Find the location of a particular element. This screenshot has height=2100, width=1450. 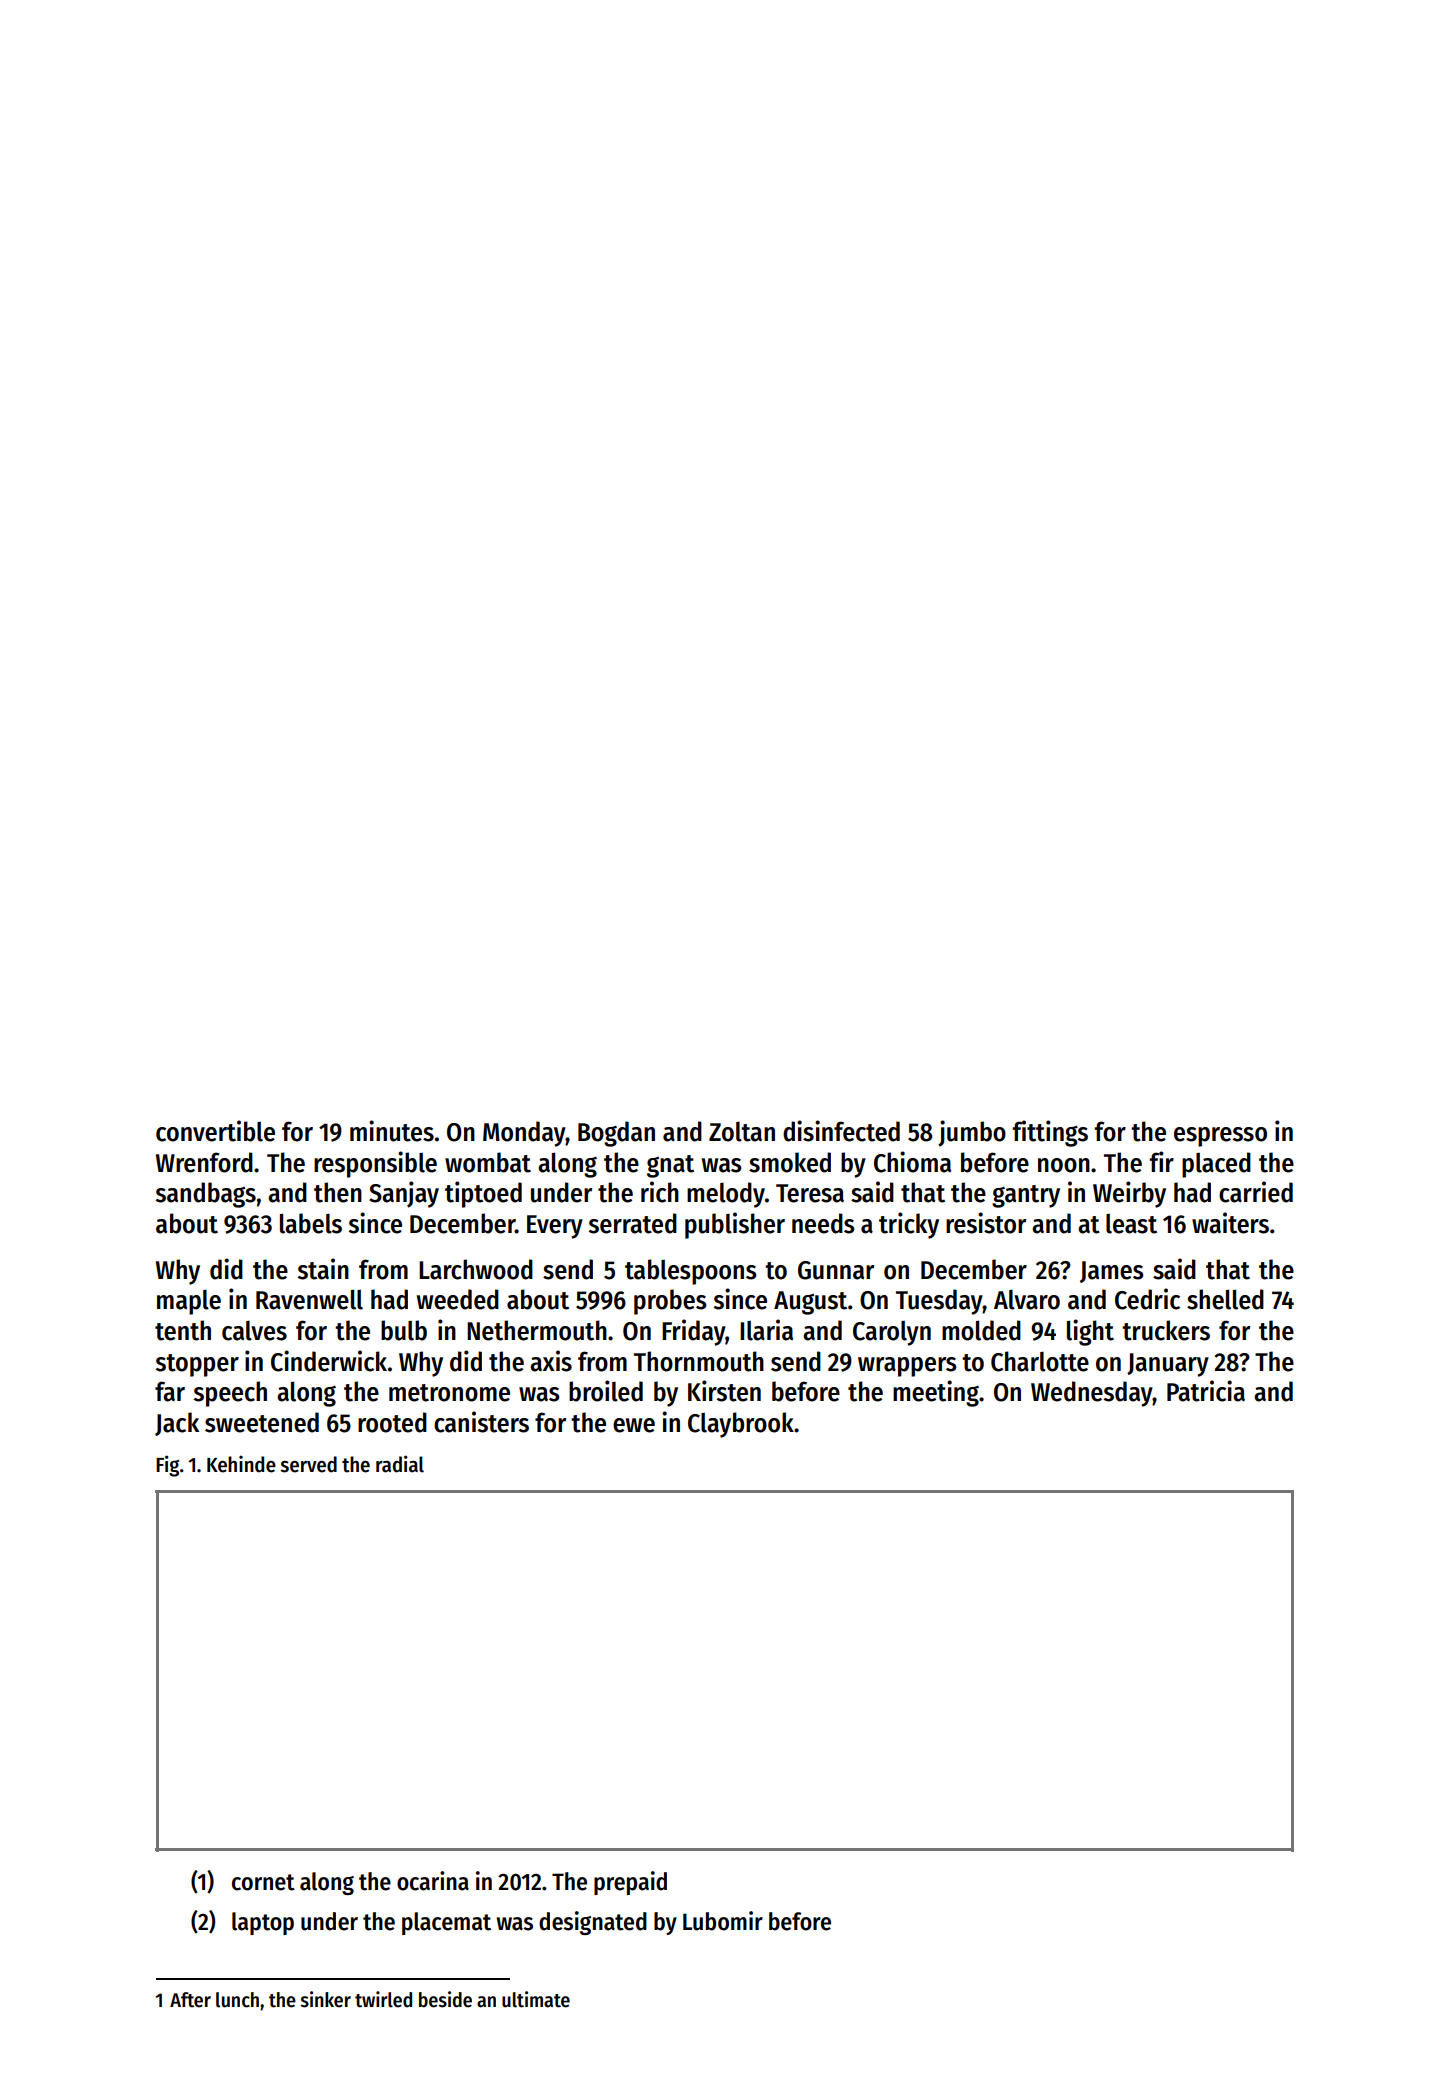

labels is located at coordinates (311, 1223).
